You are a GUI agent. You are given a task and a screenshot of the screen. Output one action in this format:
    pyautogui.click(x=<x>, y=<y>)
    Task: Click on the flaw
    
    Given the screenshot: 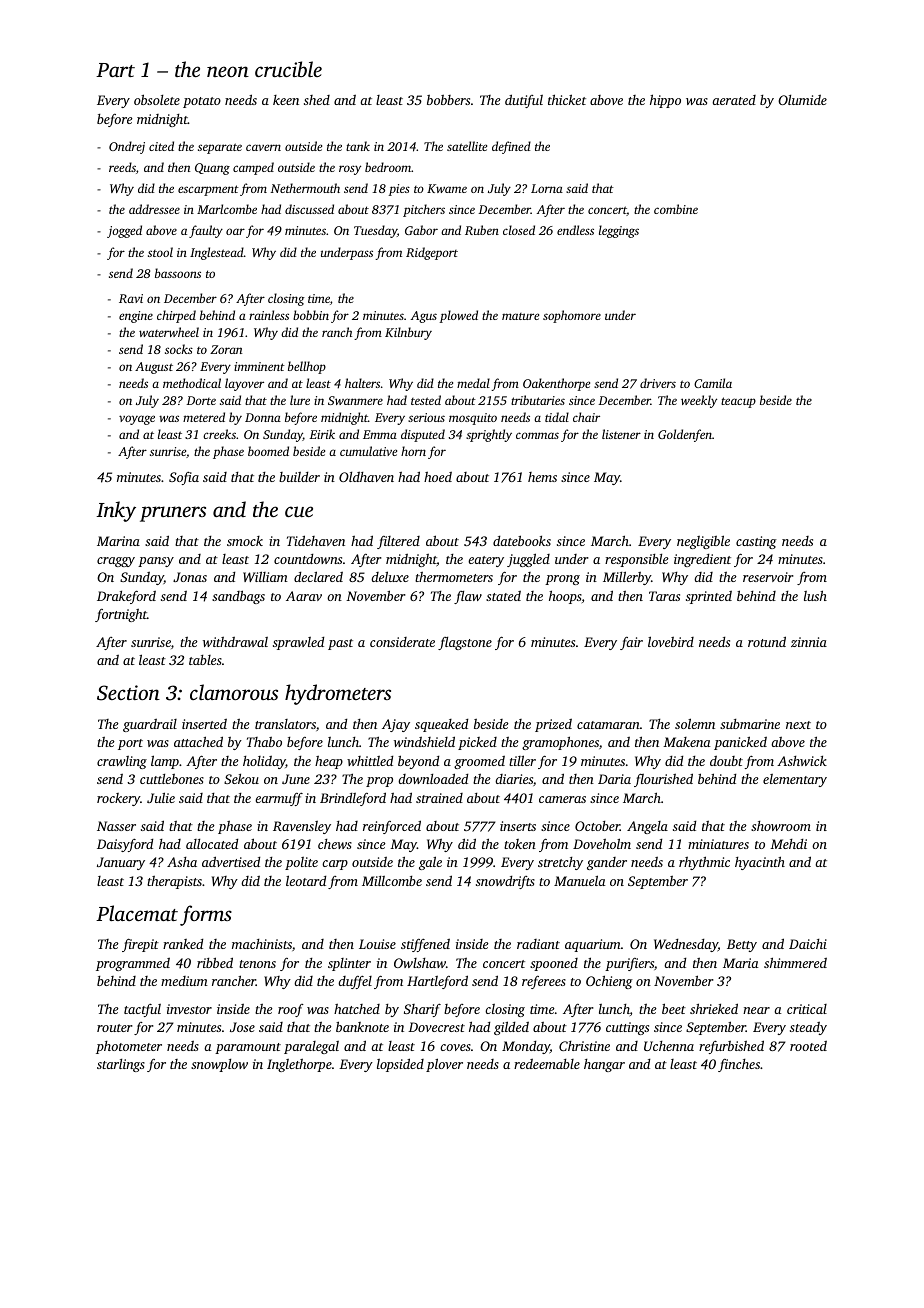 What is the action you would take?
    pyautogui.click(x=468, y=597)
